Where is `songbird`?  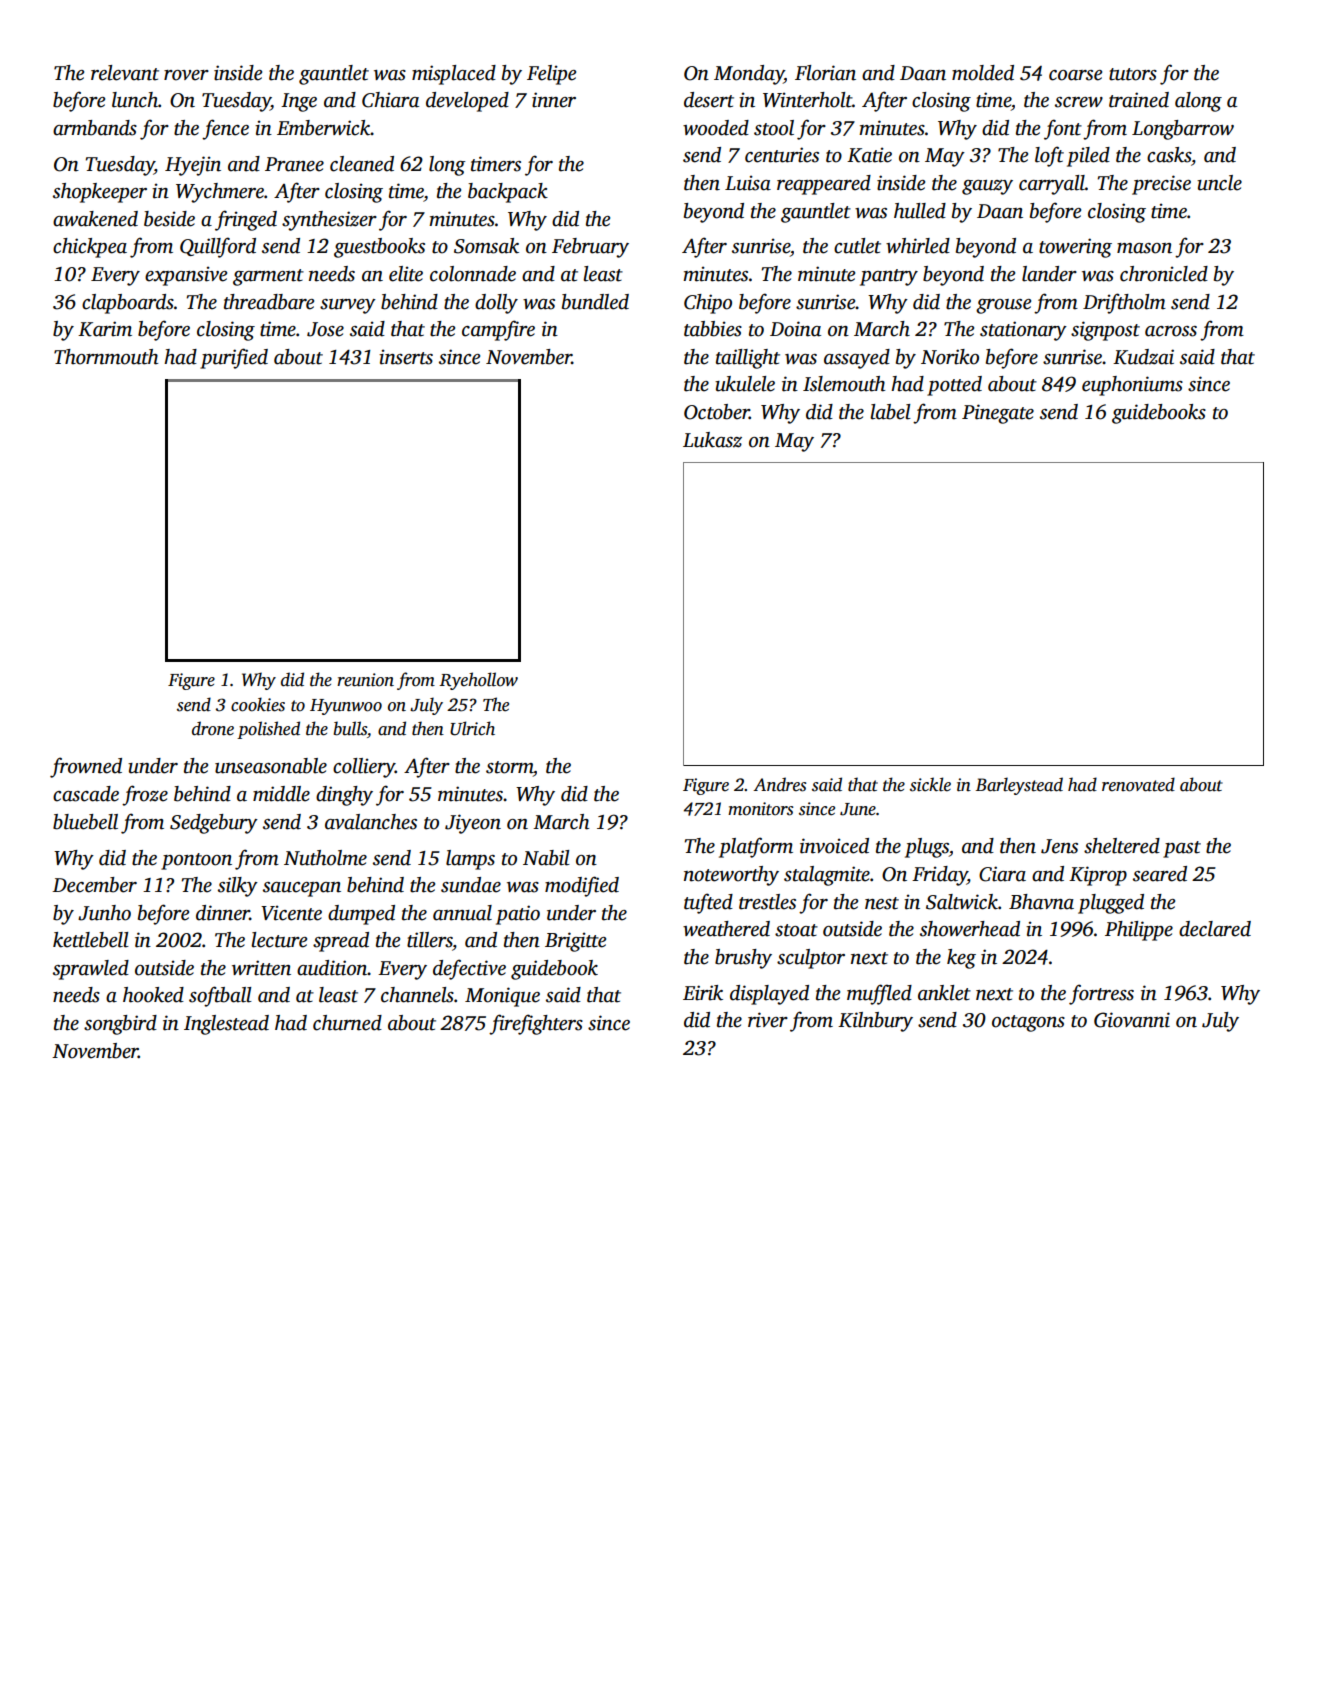
songbird is located at coordinates (120, 1025).
